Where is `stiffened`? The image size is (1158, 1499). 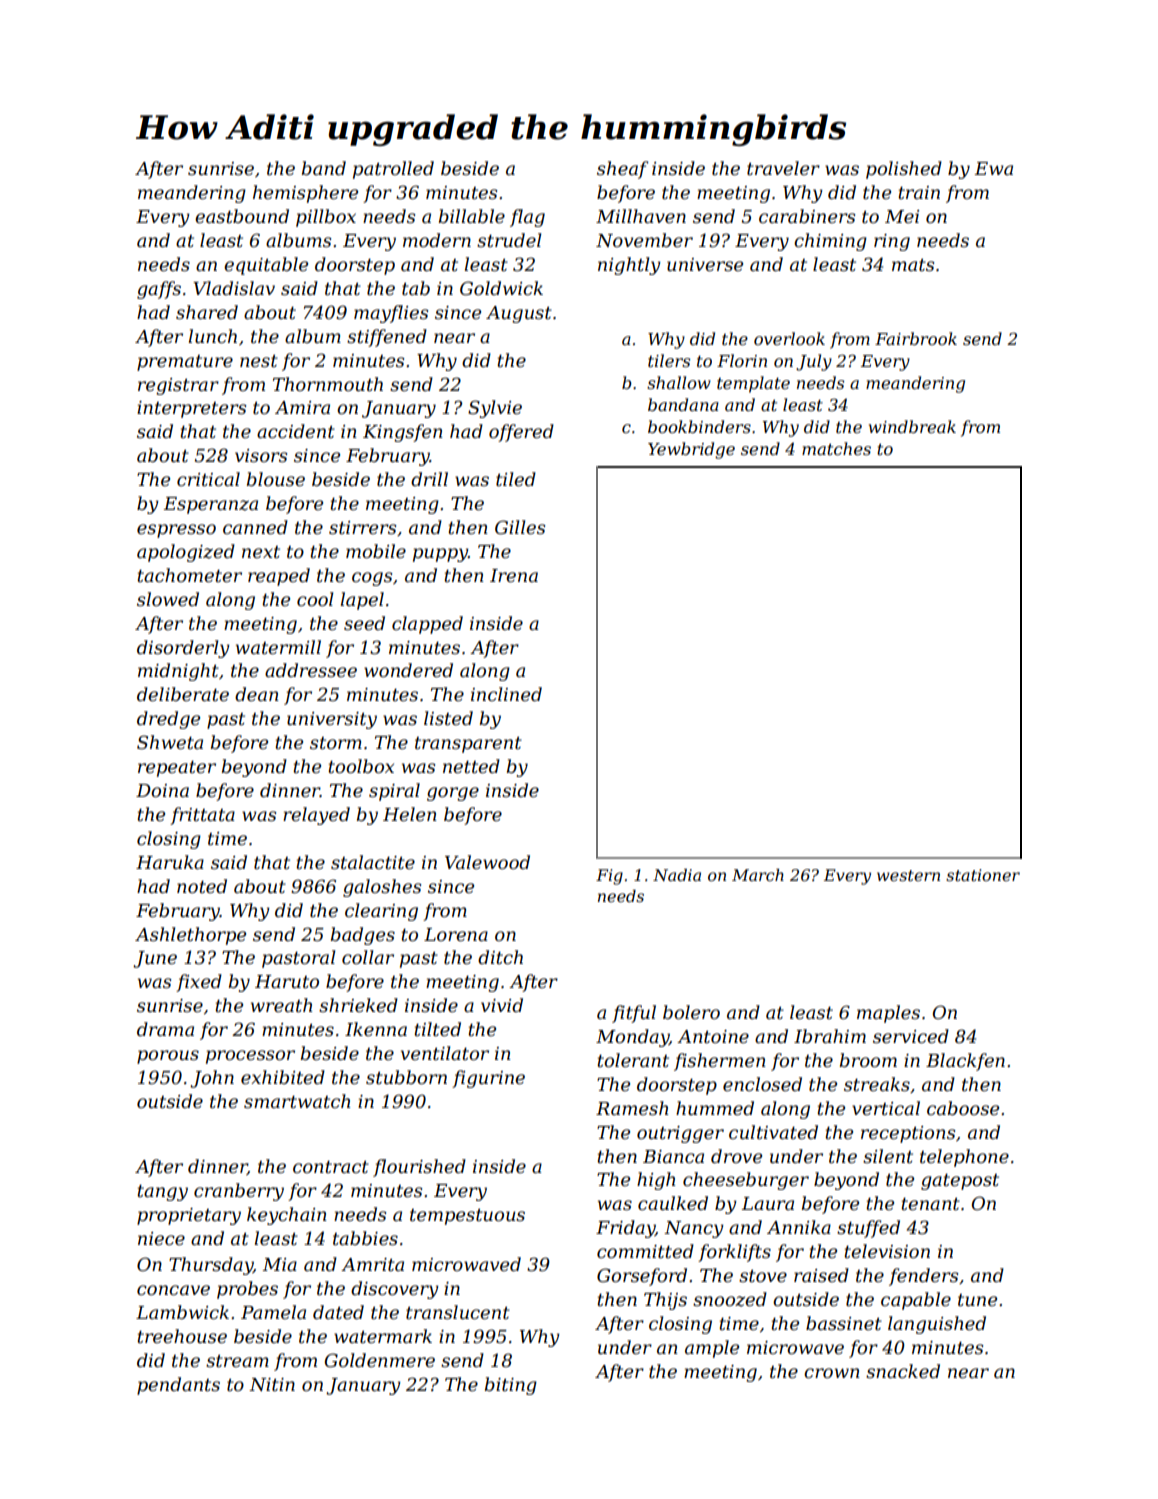
stiffened is located at coordinates (387, 338).
